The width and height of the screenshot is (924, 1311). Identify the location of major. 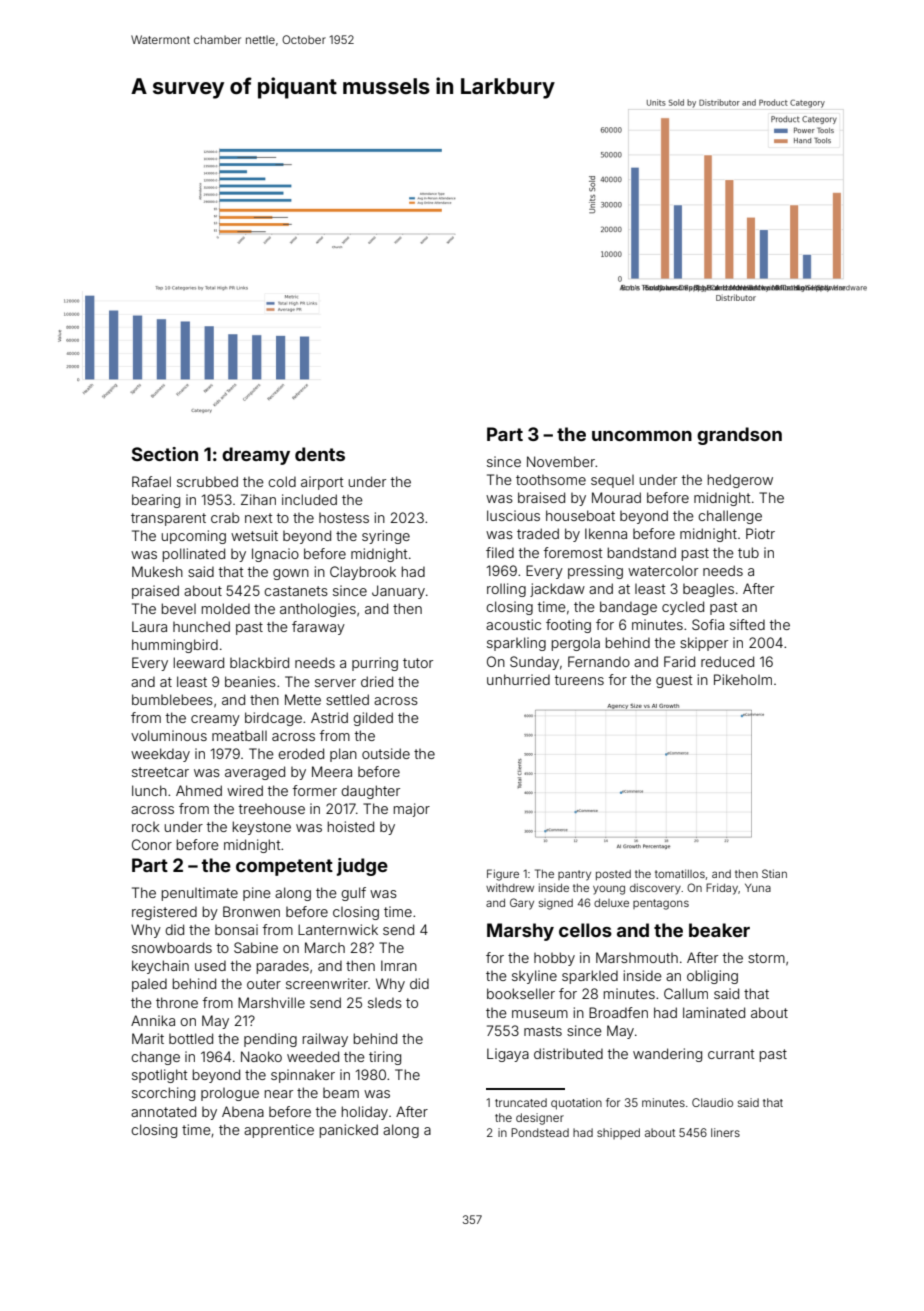
(412, 810).
